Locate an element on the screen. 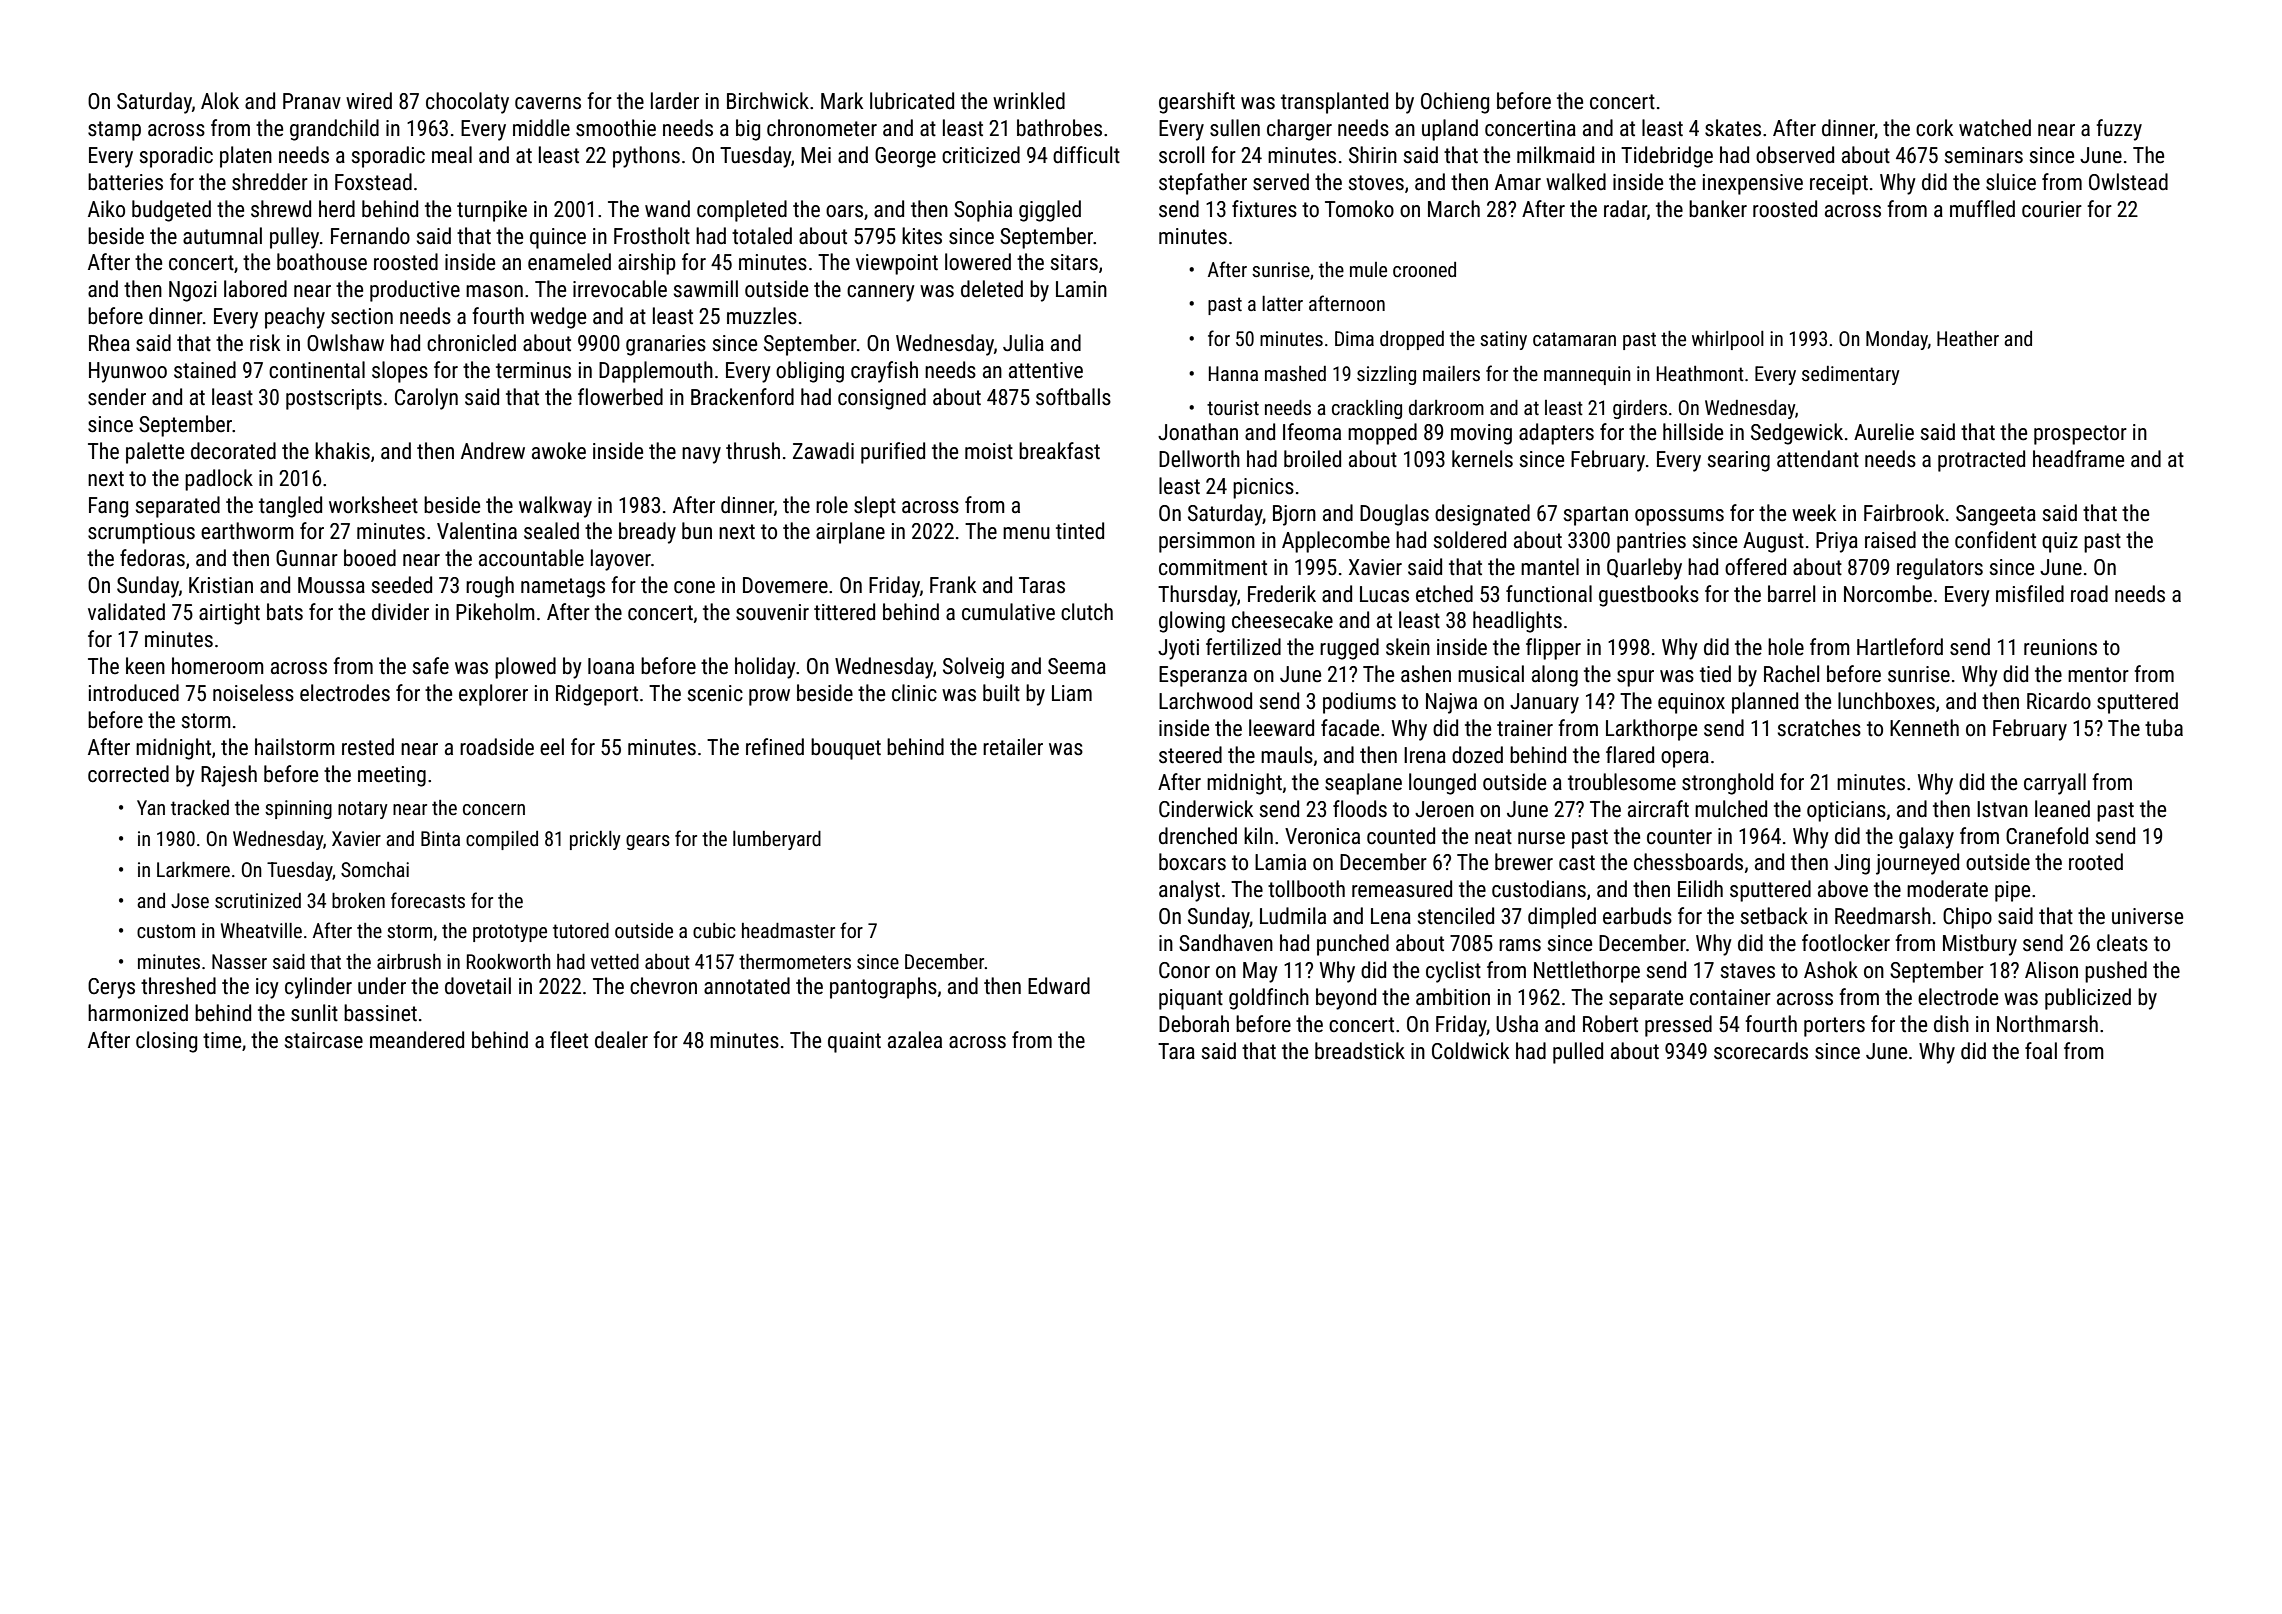 The height and width of the screenshot is (1614, 2282). cork is located at coordinates (1934, 128).
